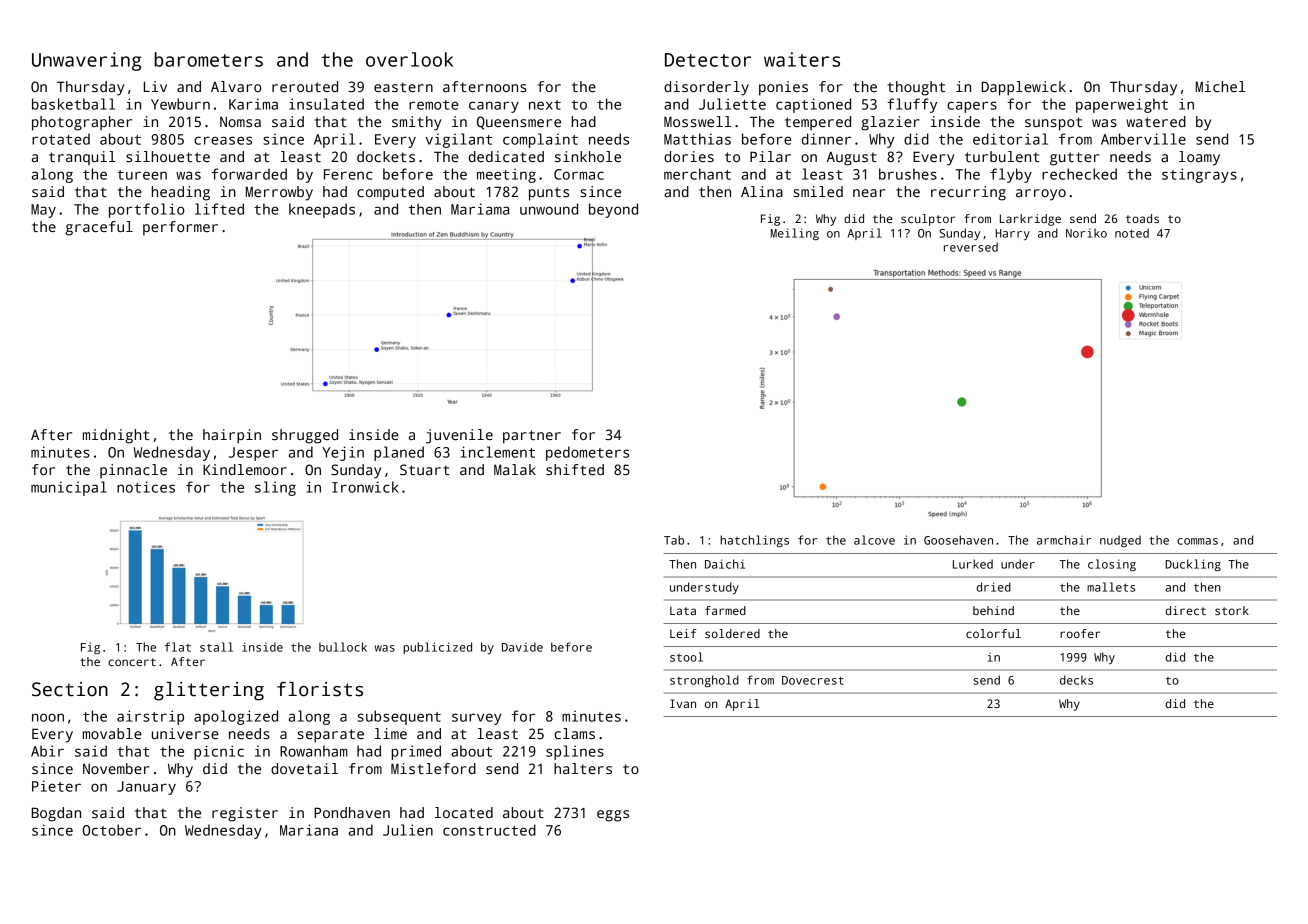 The image size is (1308, 924). I want to click on Detector, so click(708, 60).
